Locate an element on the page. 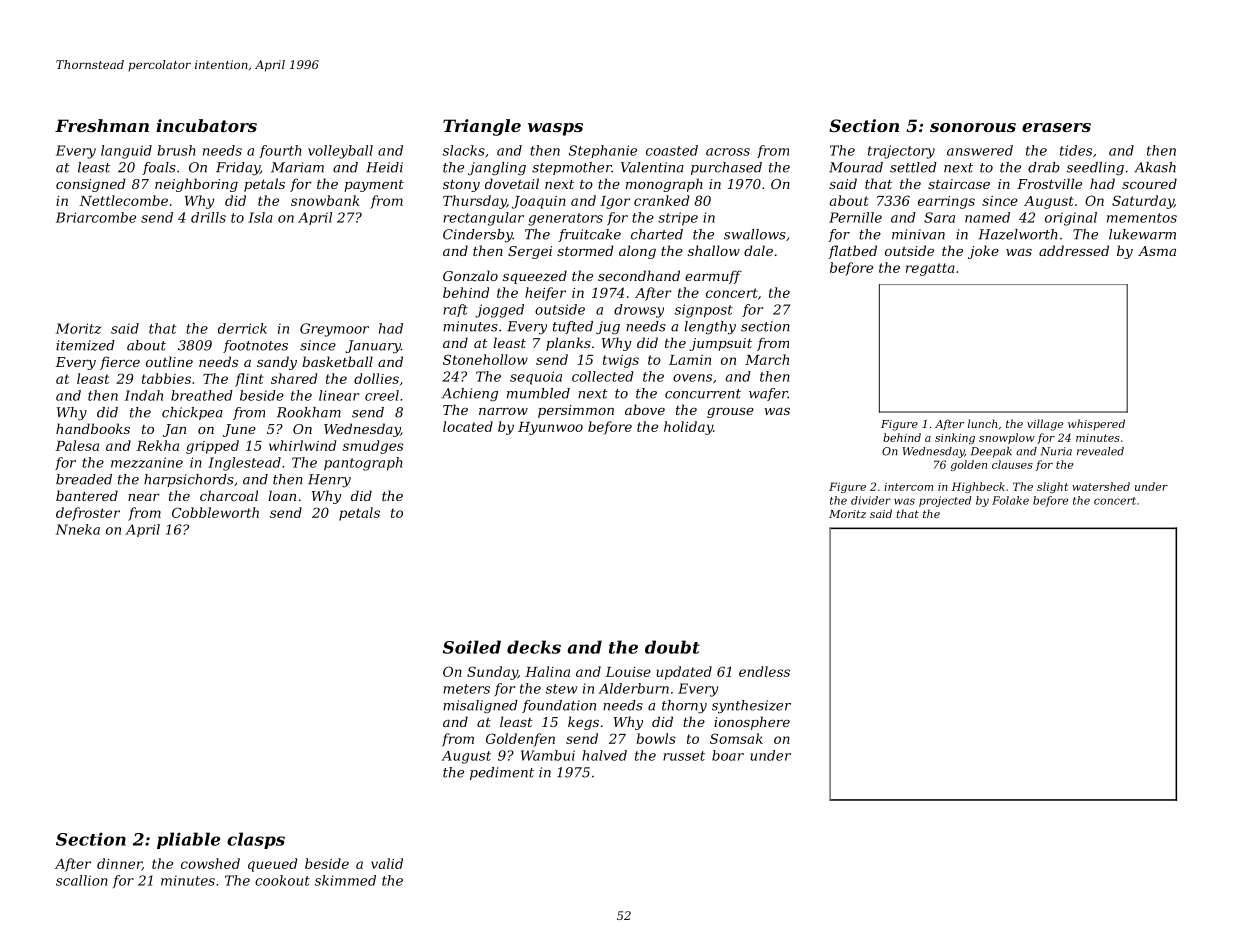 Image resolution: width=1233 pixels, height=952 pixels. charcoal is located at coordinates (229, 495).
